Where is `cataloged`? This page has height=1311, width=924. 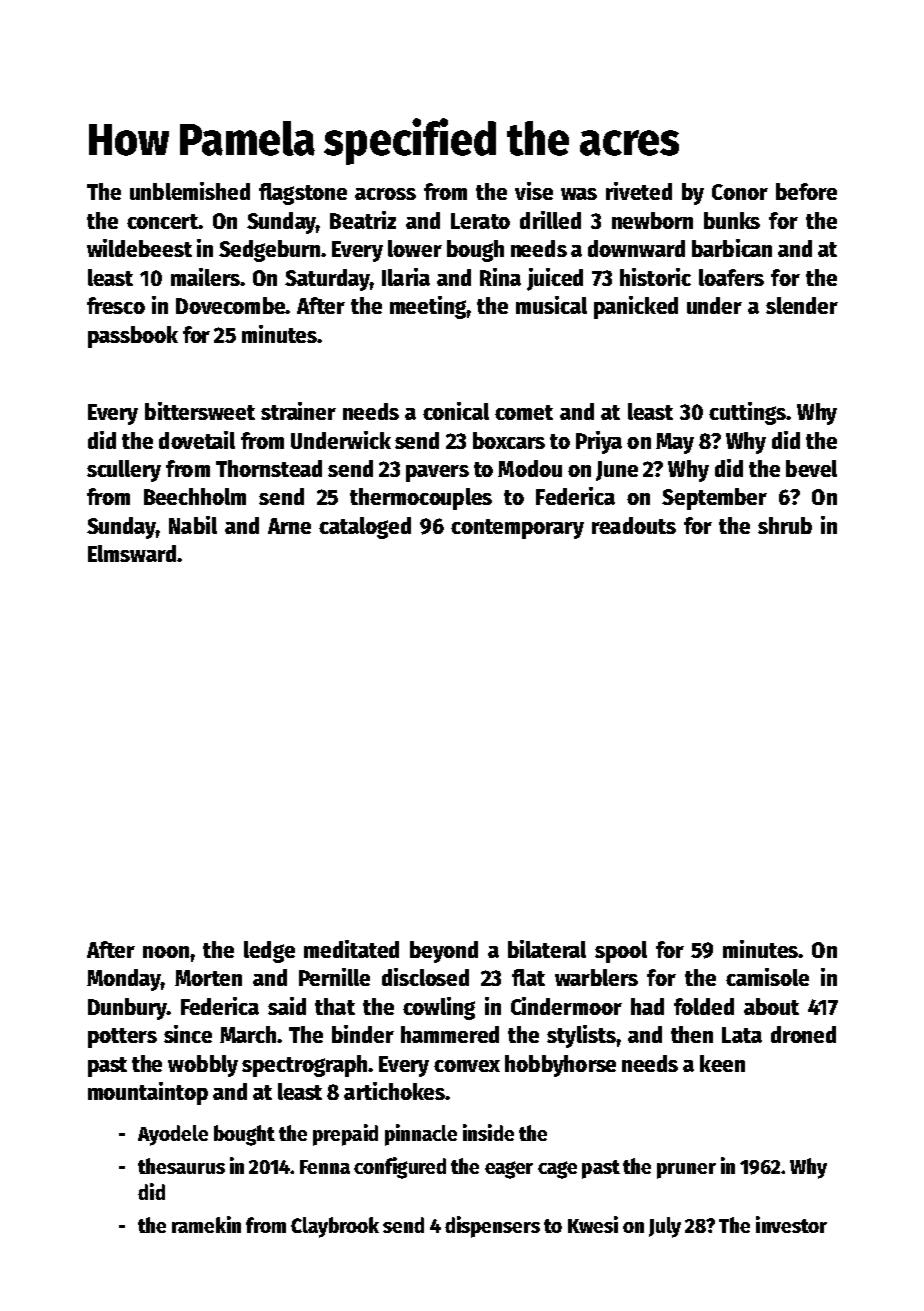
cataloged is located at coordinates (365, 528).
